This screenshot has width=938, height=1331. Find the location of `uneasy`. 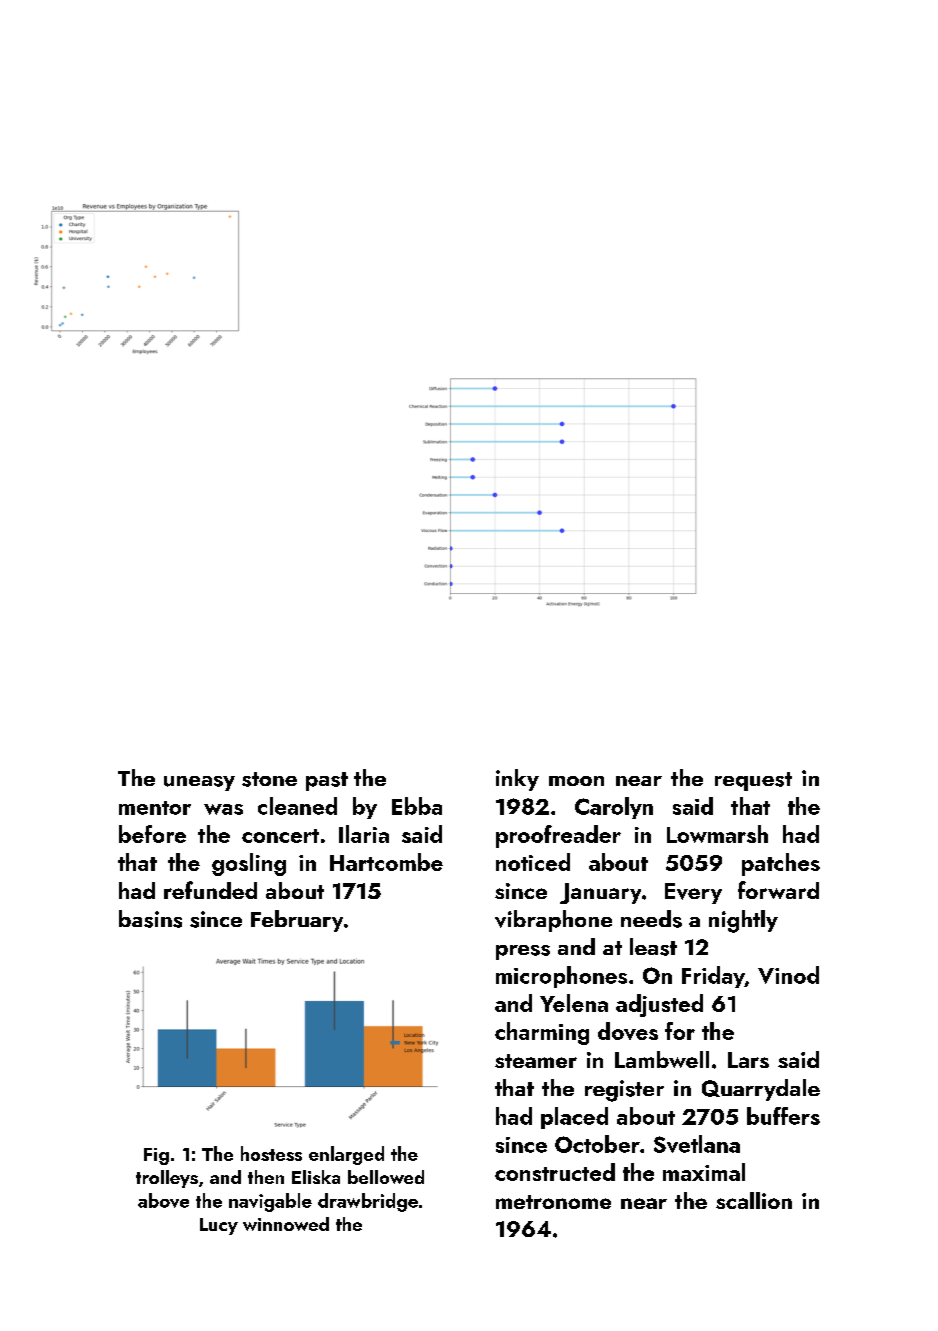

uneasy is located at coordinates (199, 783).
